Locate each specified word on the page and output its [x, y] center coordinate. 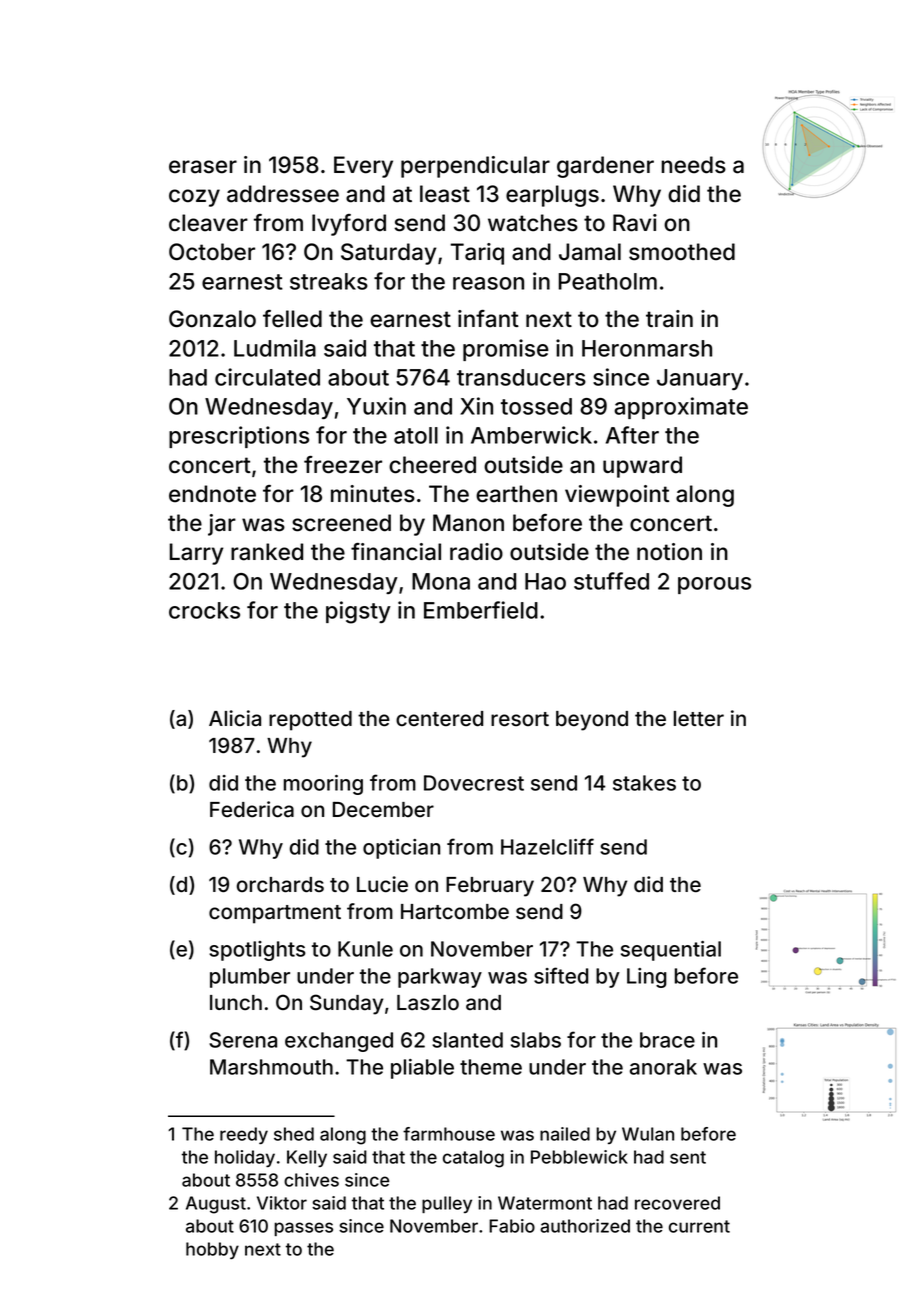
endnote [212, 494]
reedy [244, 1135]
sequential [671, 951]
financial [396, 552]
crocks [204, 610]
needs [693, 165]
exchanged [339, 1042]
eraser [203, 167]
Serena [243, 1040]
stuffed [611, 581]
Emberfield [481, 610]
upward [642, 467]
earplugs [552, 196]
